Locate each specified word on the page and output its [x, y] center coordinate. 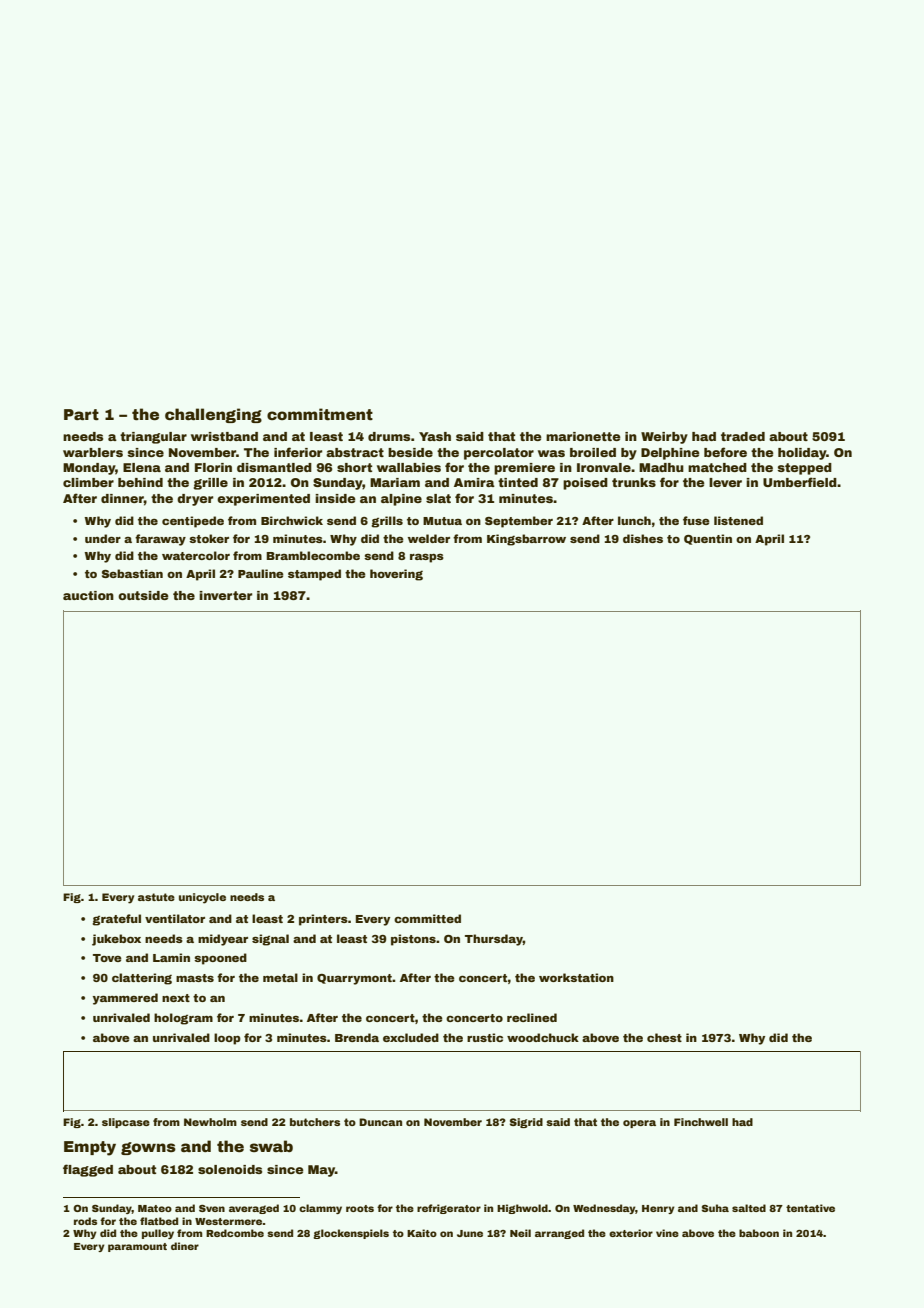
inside [335, 498]
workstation [576, 977]
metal [280, 977]
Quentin [708, 539]
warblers [93, 452]
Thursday [494, 940]
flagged [88, 1170]
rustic [485, 1037]
